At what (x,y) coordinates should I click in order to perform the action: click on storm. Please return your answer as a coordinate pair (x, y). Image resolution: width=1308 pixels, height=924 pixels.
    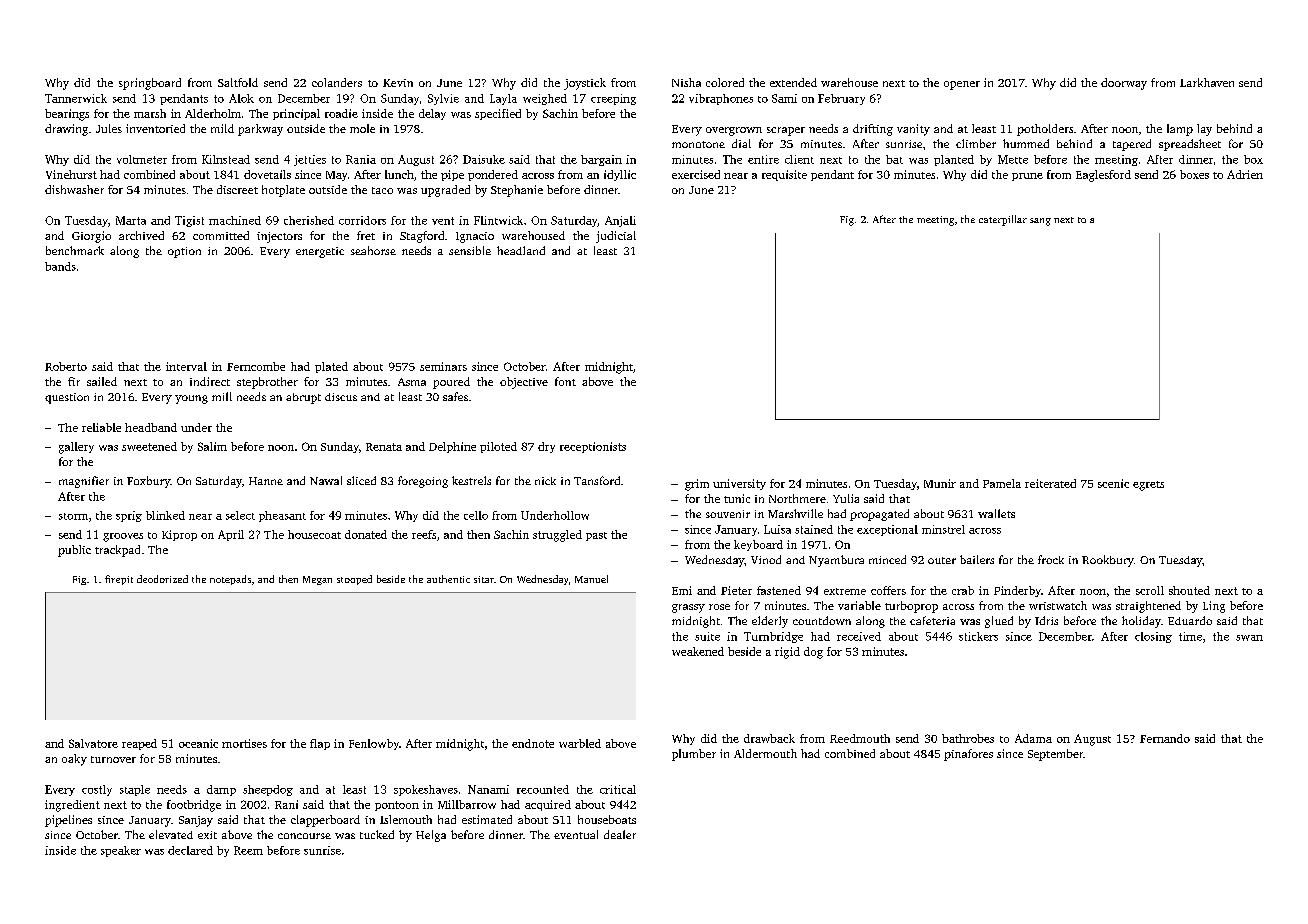
    Looking at the image, I should click on (73, 516).
